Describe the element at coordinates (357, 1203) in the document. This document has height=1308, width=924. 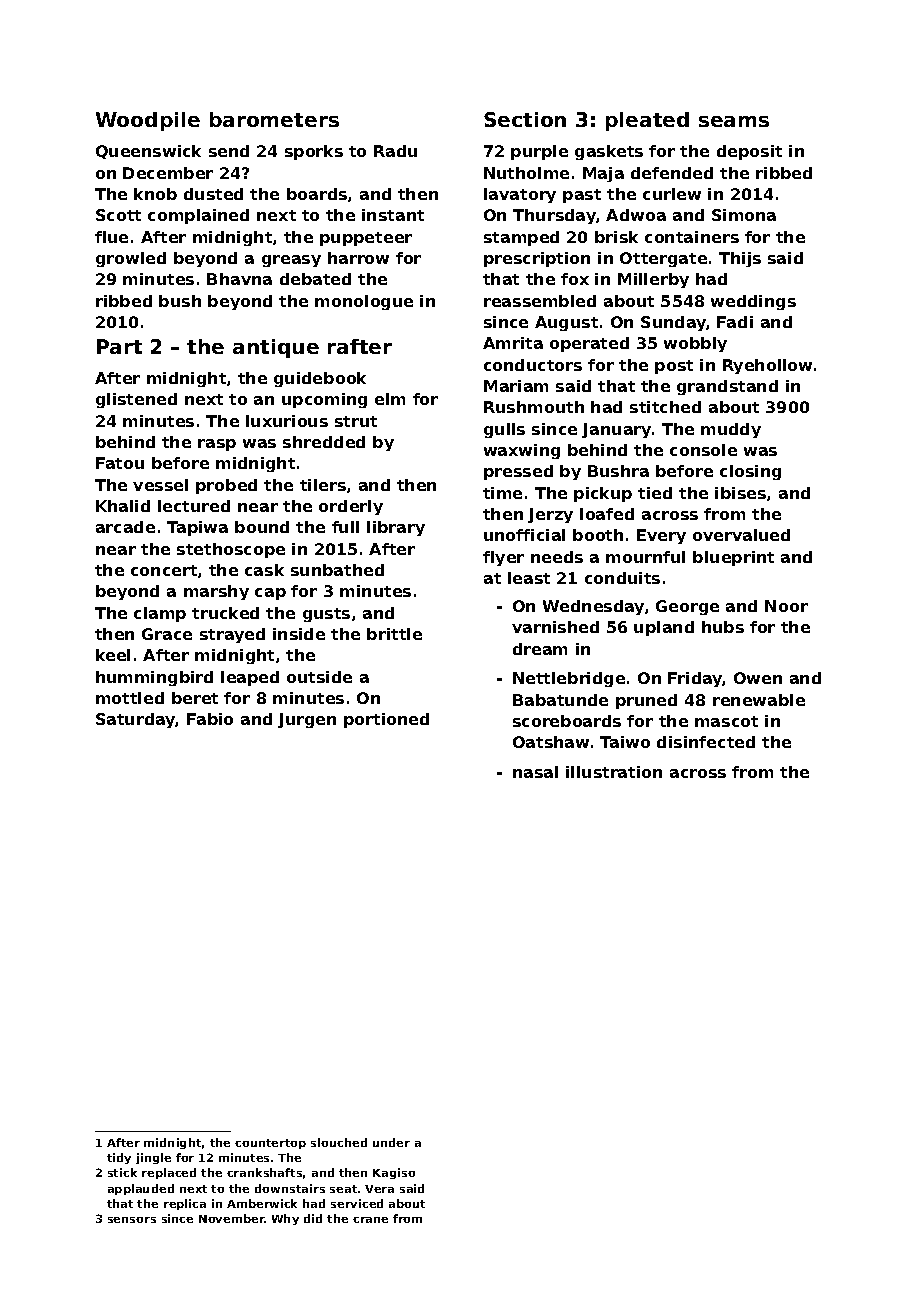
I see `serviced` at that location.
